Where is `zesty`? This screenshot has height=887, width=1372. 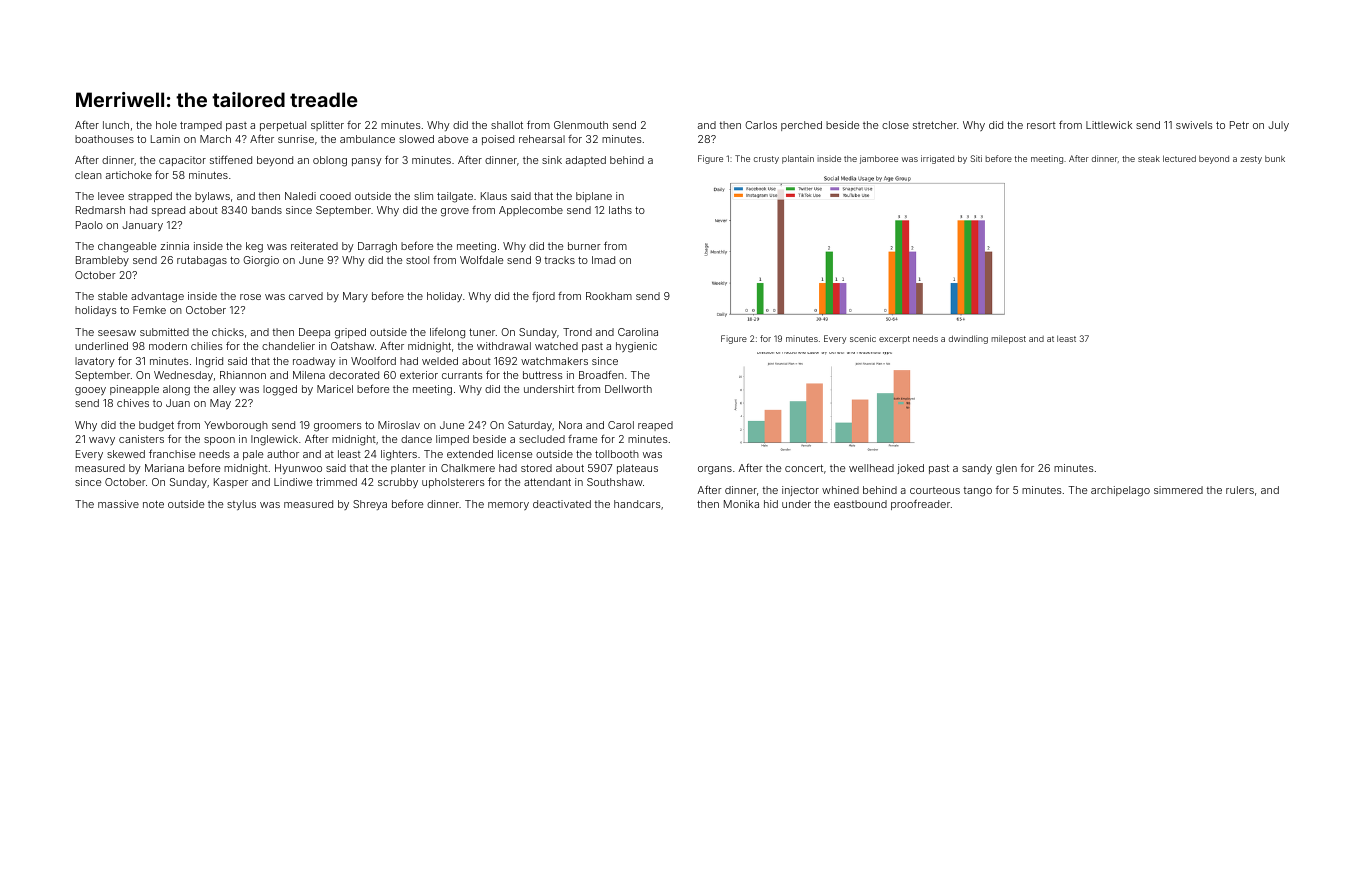
zesty is located at coordinates (1251, 160).
